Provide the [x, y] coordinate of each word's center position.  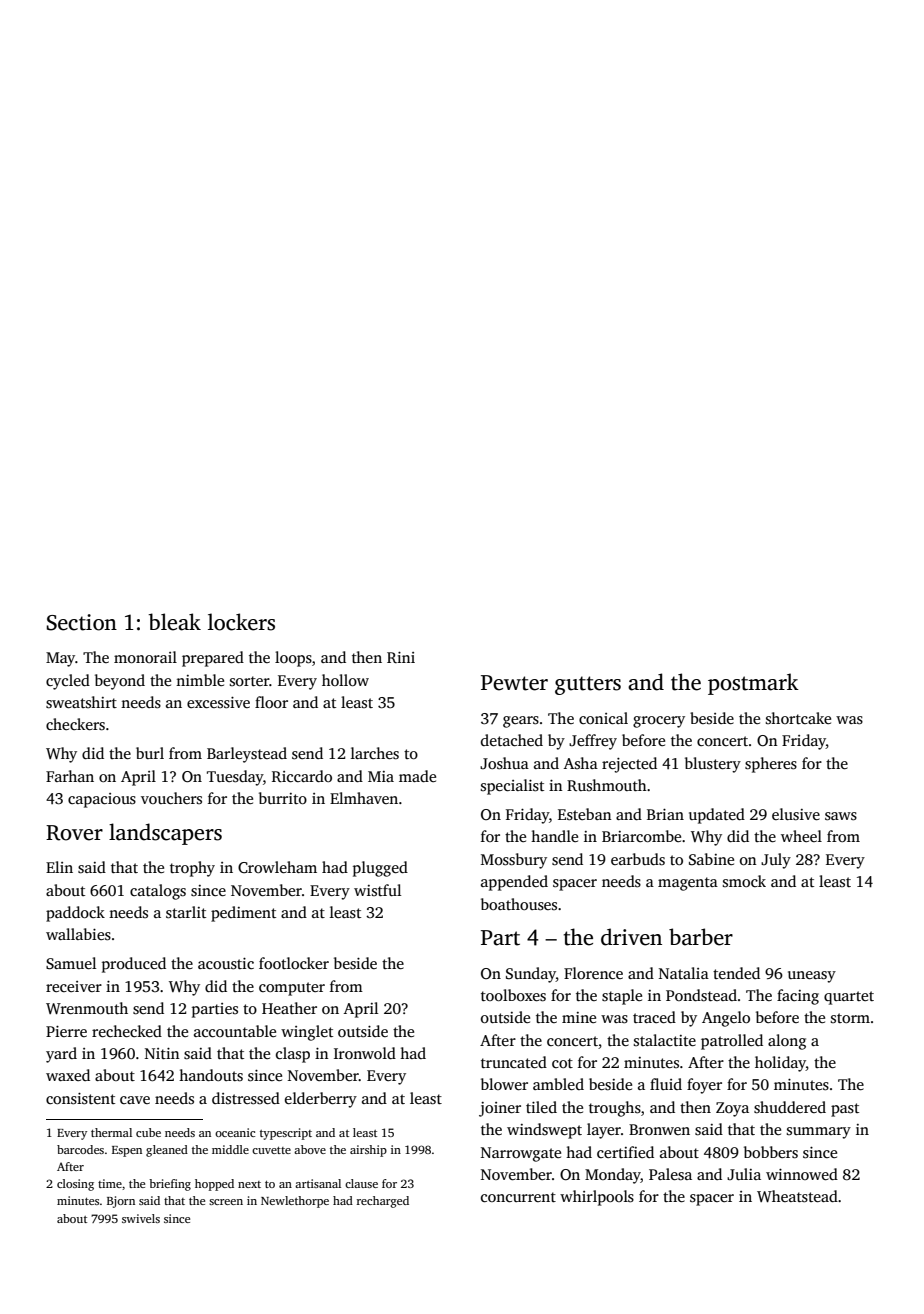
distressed [246, 1098]
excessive [218, 703]
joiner [500, 1109]
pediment [243, 914]
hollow [345, 680]
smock [744, 881]
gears [521, 722]
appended [514, 883]
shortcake [798, 718]
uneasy [812, 977]
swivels [141, 1218]
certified [625, 1152]
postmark [753, 684]
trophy [192, 869]
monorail [145, 657]
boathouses [519, 904]
